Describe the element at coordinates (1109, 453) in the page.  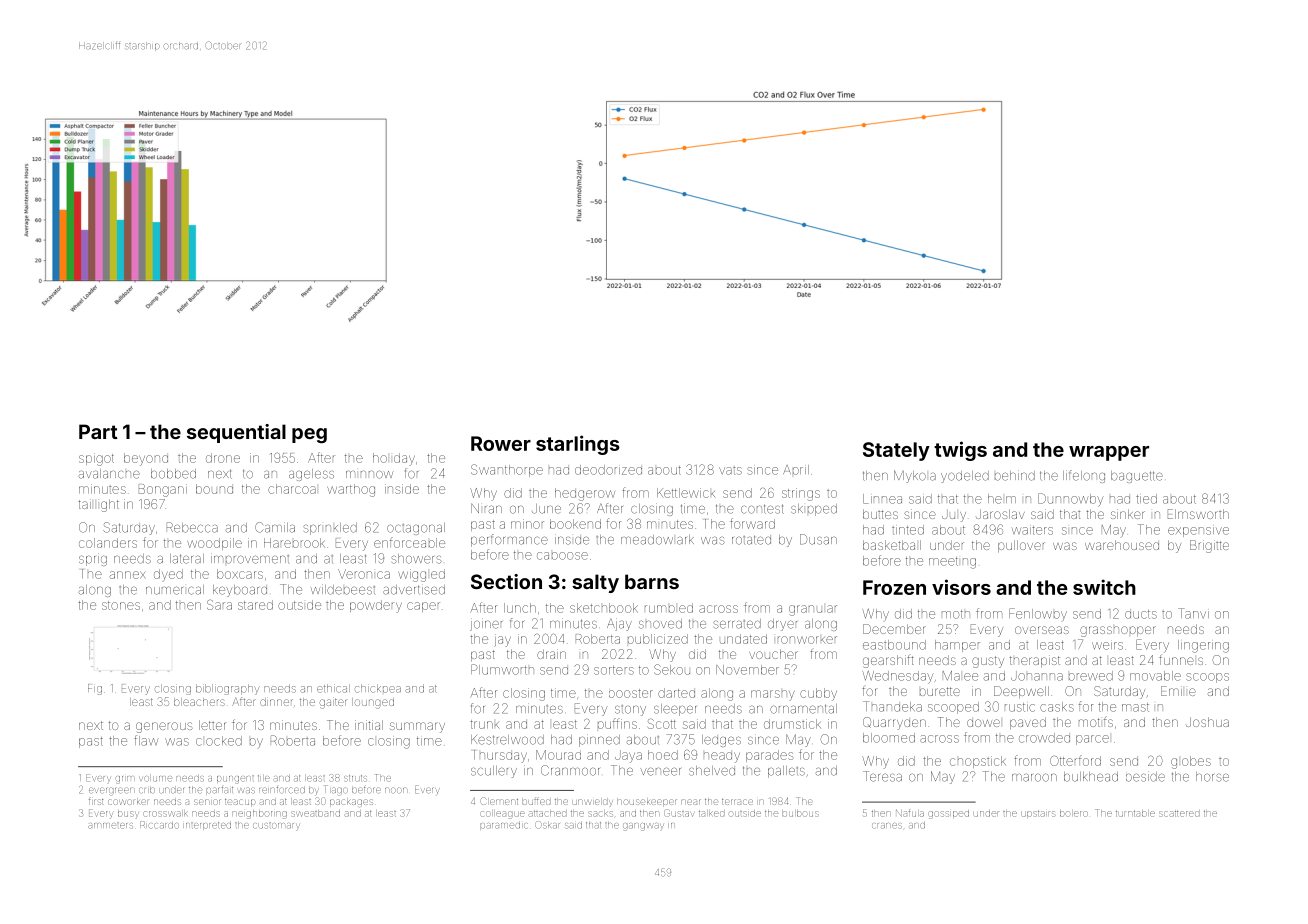
I see `wrapper` at that location.
